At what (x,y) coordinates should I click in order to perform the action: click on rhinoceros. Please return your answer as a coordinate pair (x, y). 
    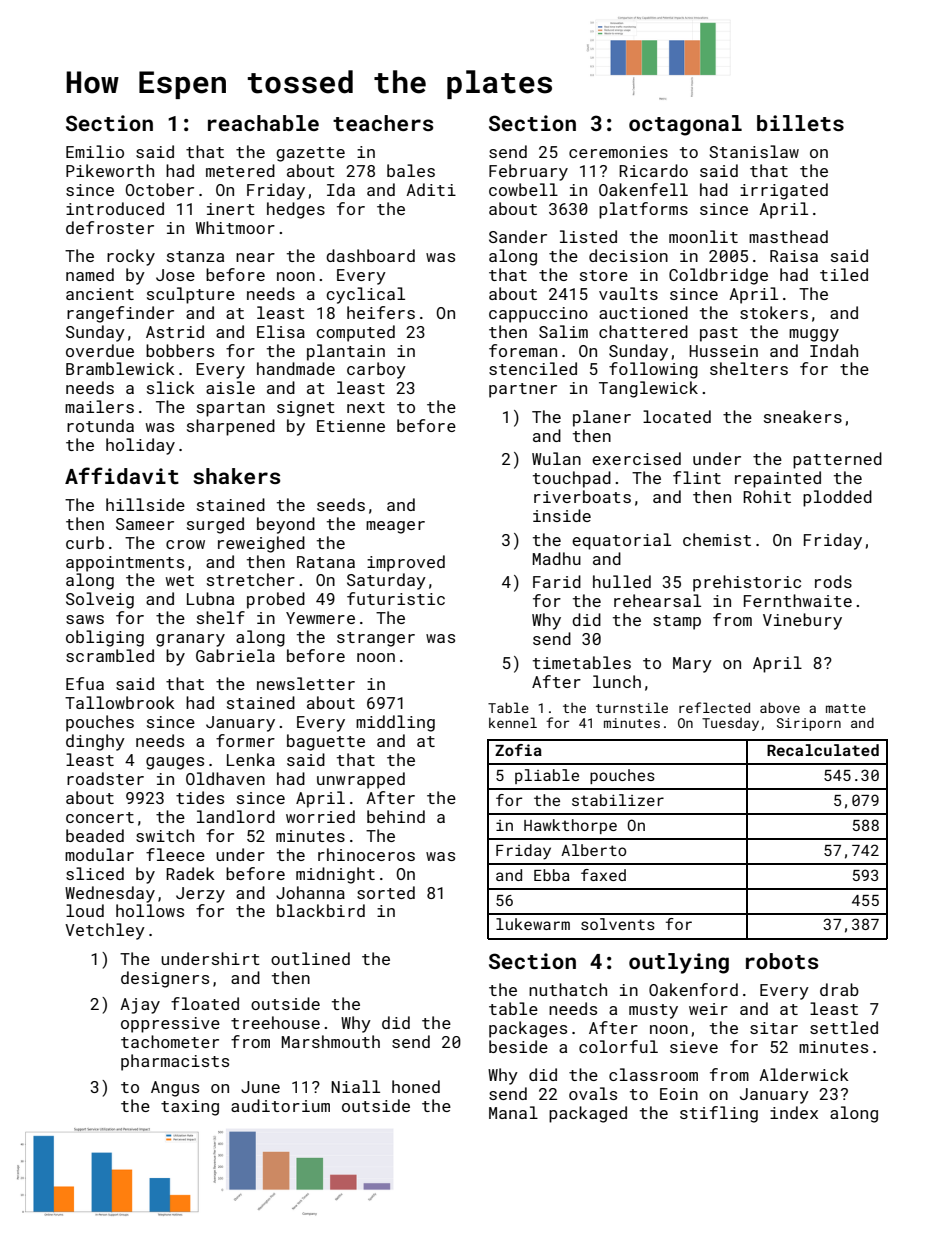
    Looking at the image, I should click on (366, 854).
